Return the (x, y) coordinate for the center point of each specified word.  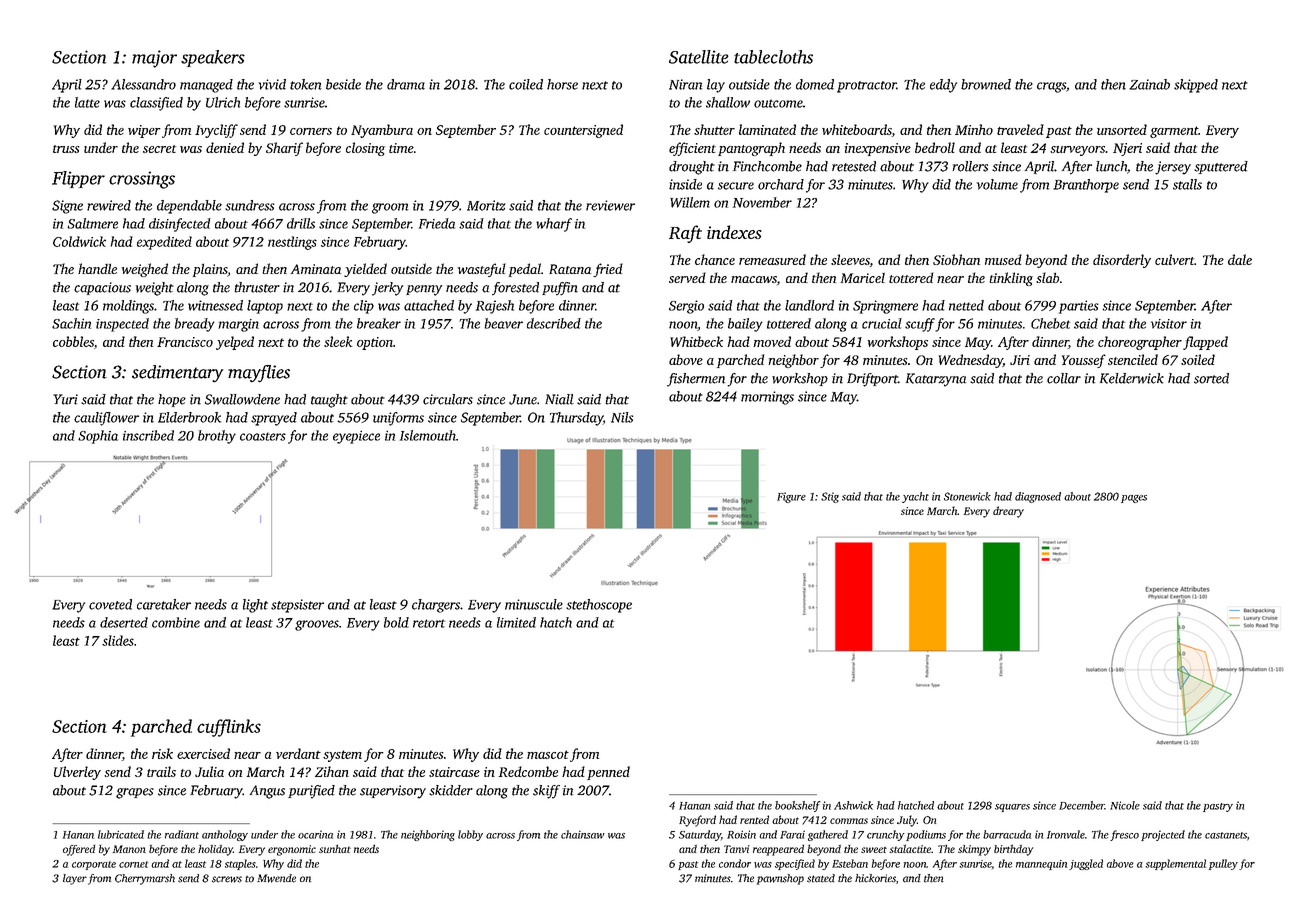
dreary (1008, 512)
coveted (110, 604)
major (154, 59)
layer (75, 879)
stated (821, 878)
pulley (1223, 864)
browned (986, 84)
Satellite (698, 57)
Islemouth (428, 435)
